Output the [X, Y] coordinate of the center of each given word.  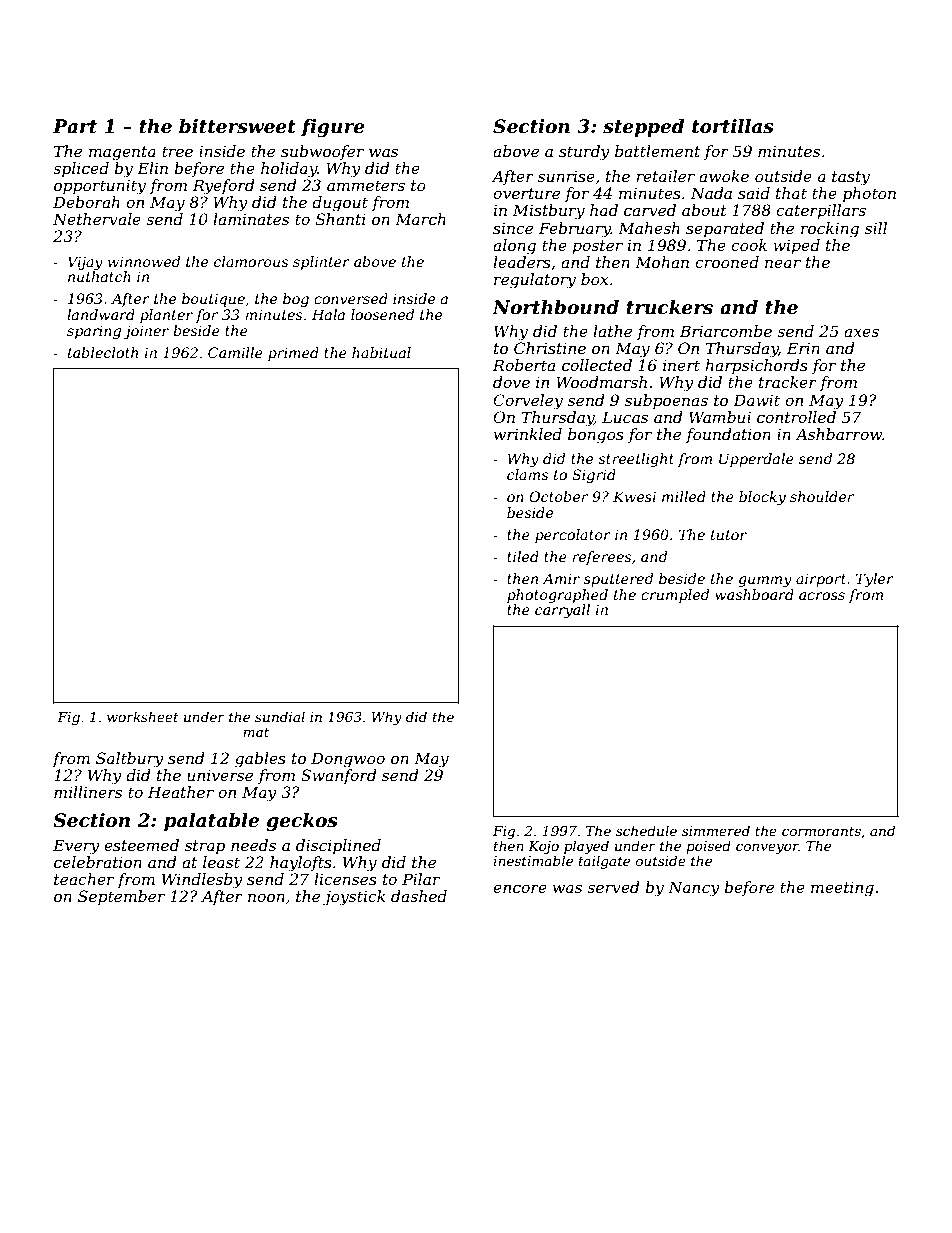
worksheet [143, 716]
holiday [289, 170]
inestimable [533, 860]
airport [821, 580]
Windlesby [202, 881]
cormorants [821, 831]
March [420, 219]
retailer [666, 176]
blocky [762, 498]
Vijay [85, 263]
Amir [561, 578]
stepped [643, 128]
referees [601, 558]
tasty [851, 178]
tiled [523, 556]
